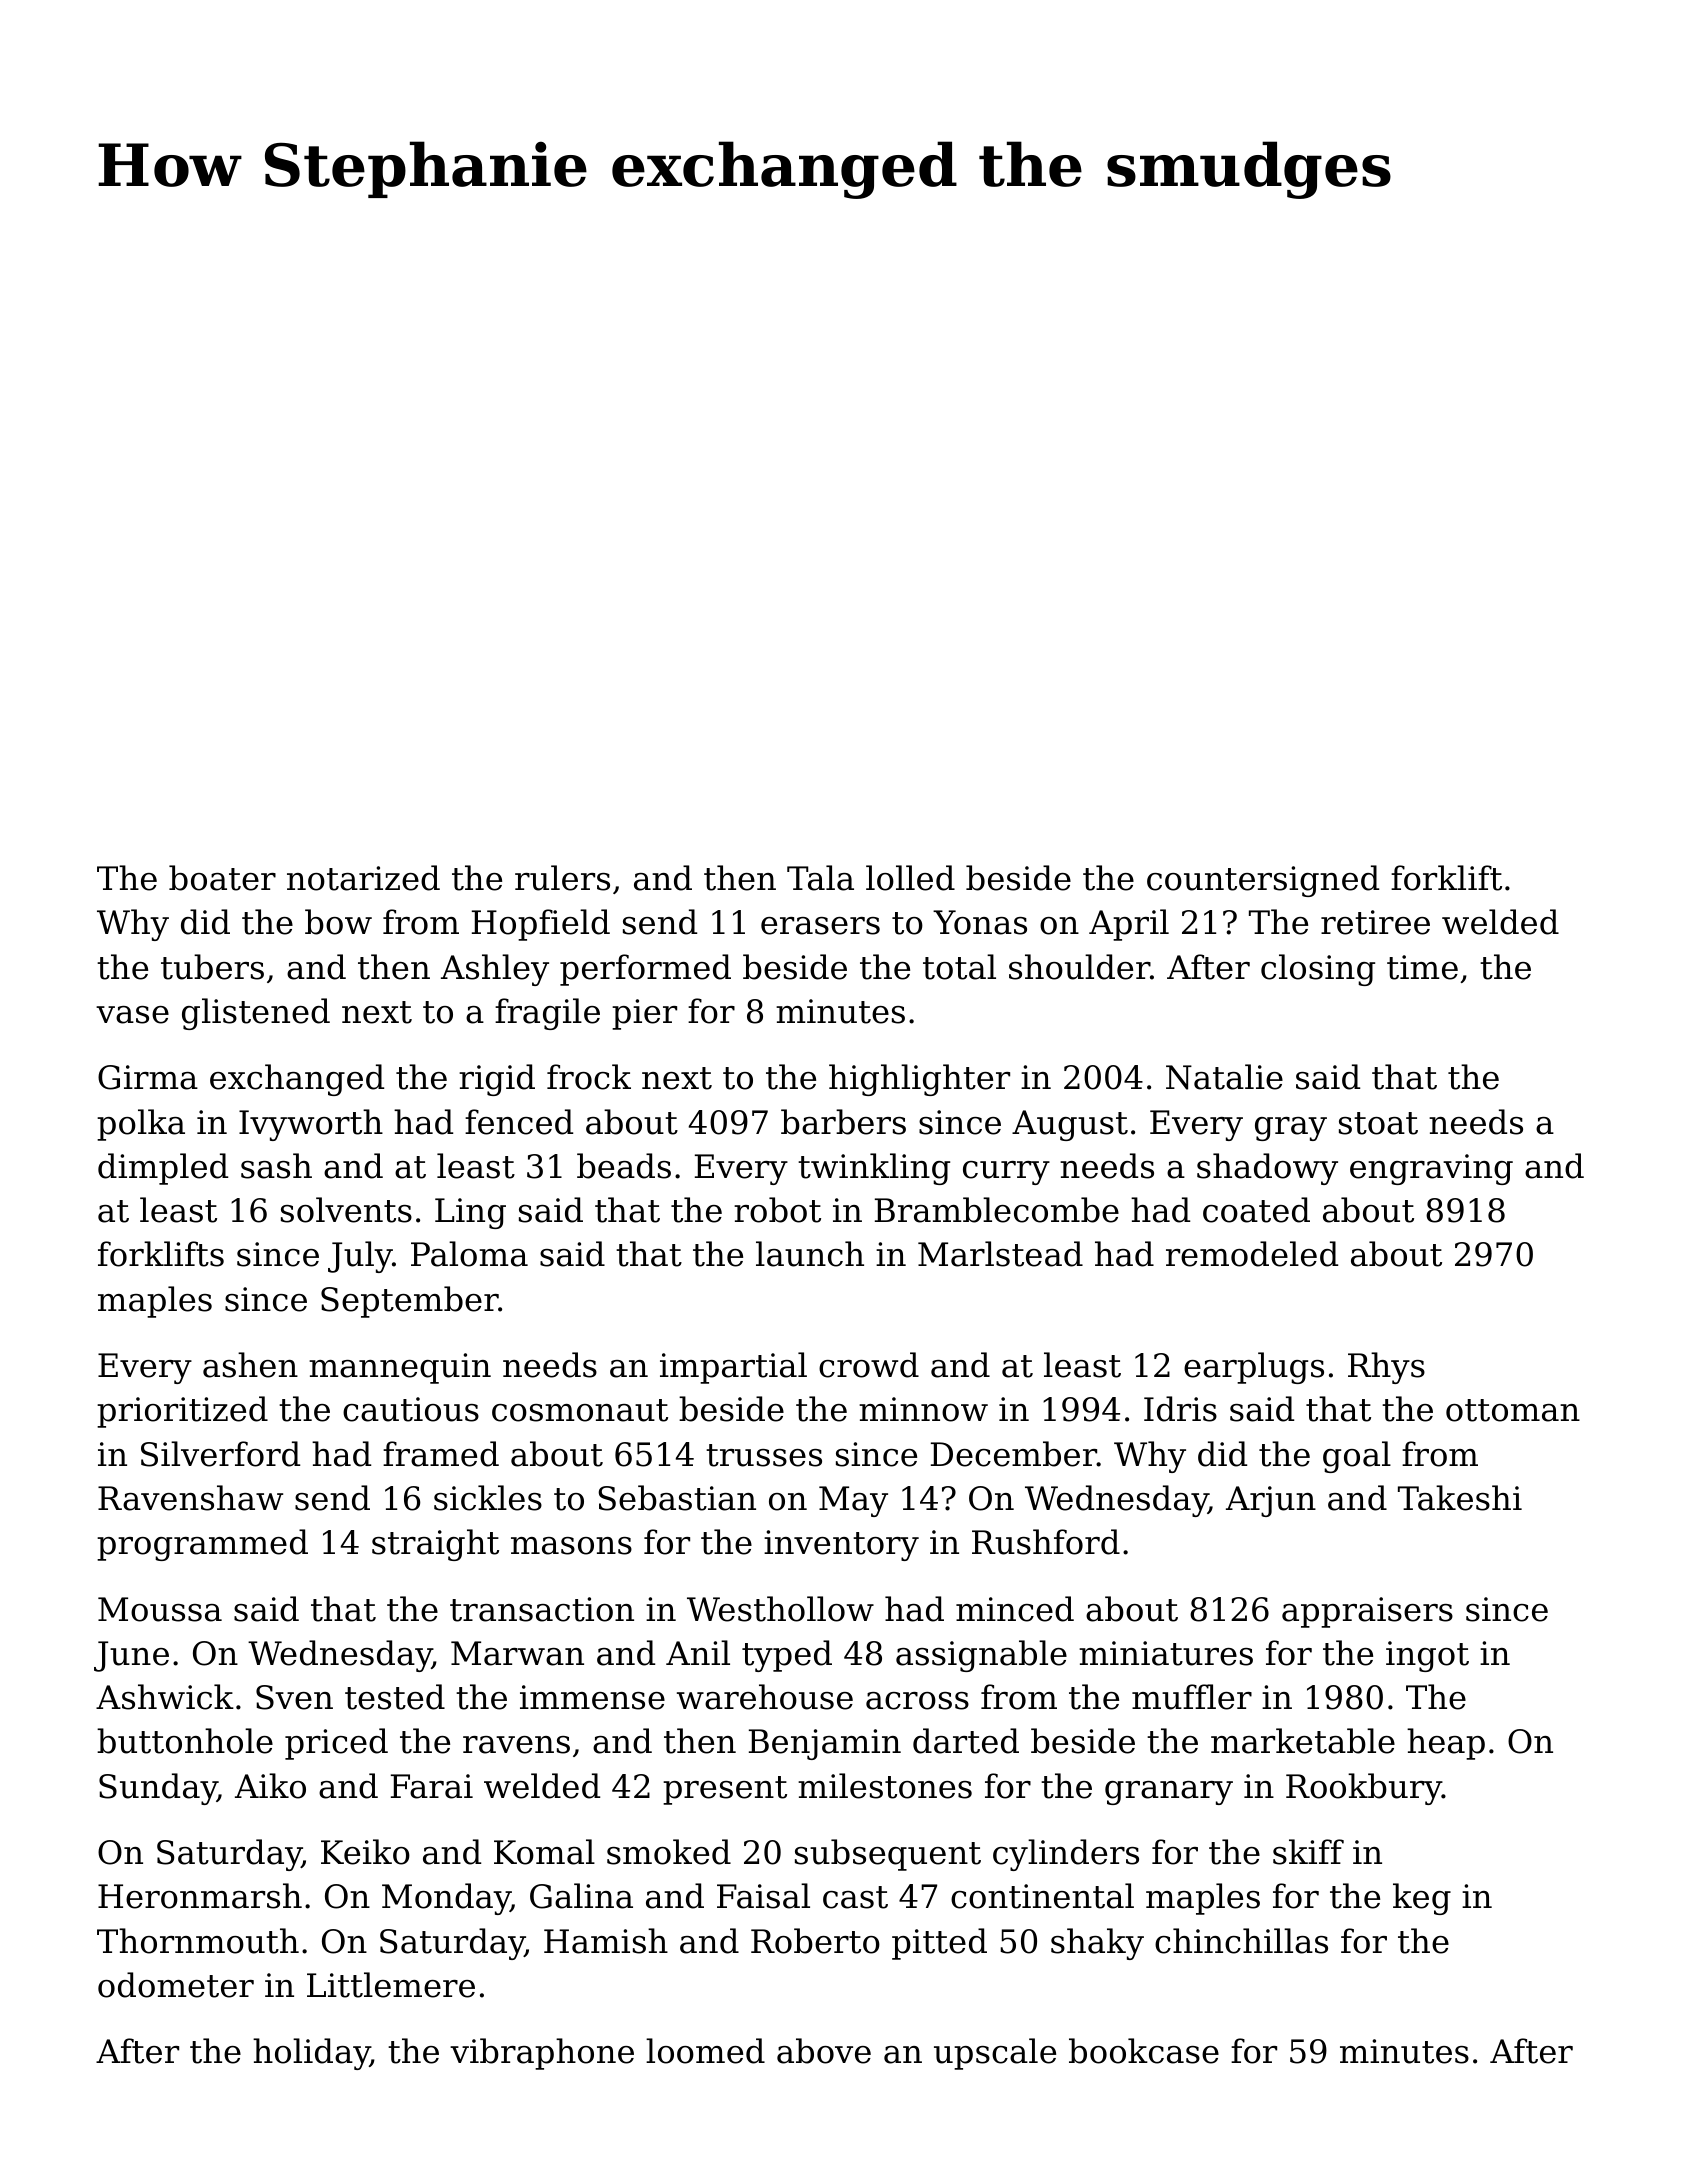 The image size is (1683, 2178). I want to click on mannequin, so click(400, 1368).
